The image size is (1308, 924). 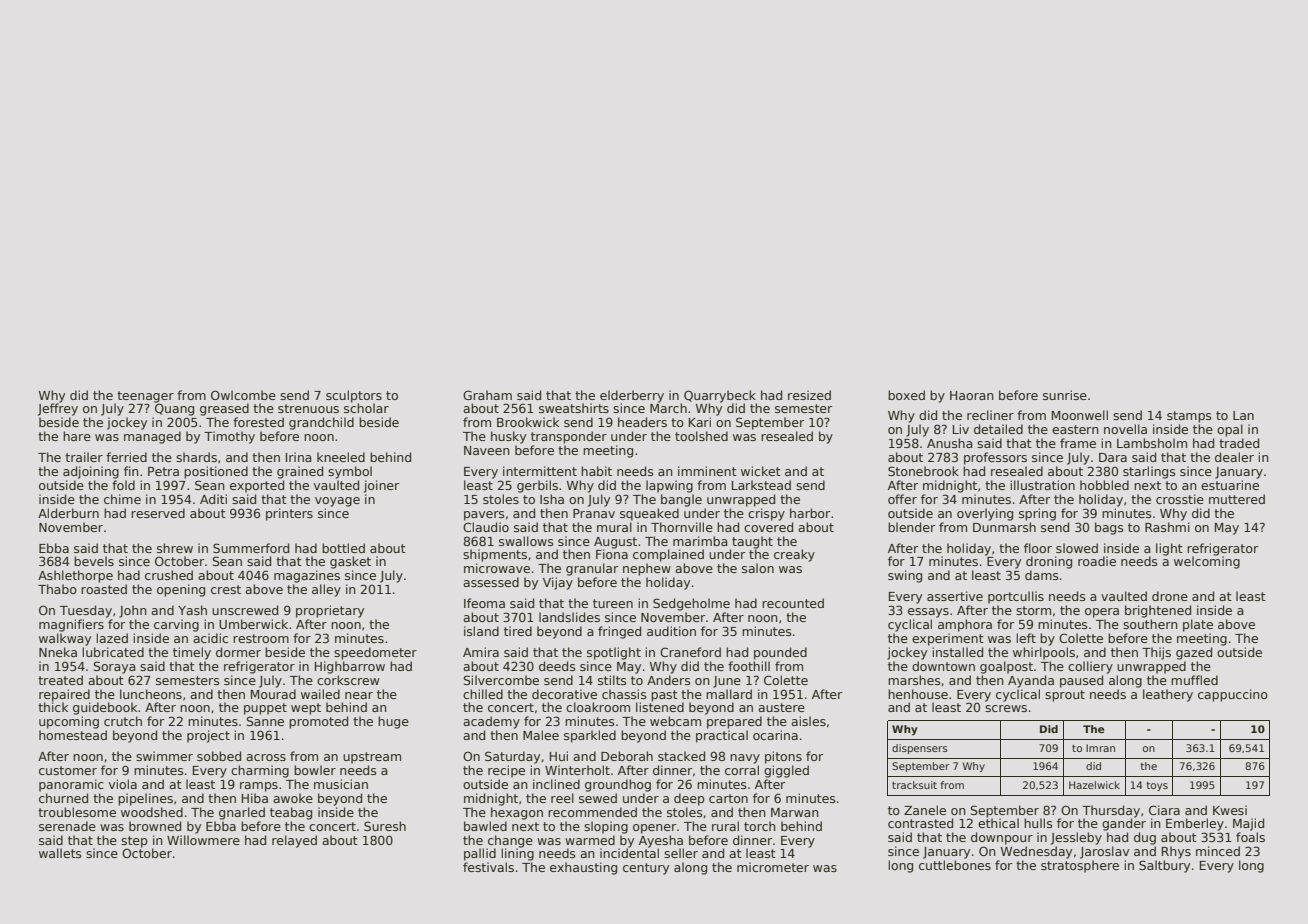 I want to click on Anusha, so click(x=950, y=443).
